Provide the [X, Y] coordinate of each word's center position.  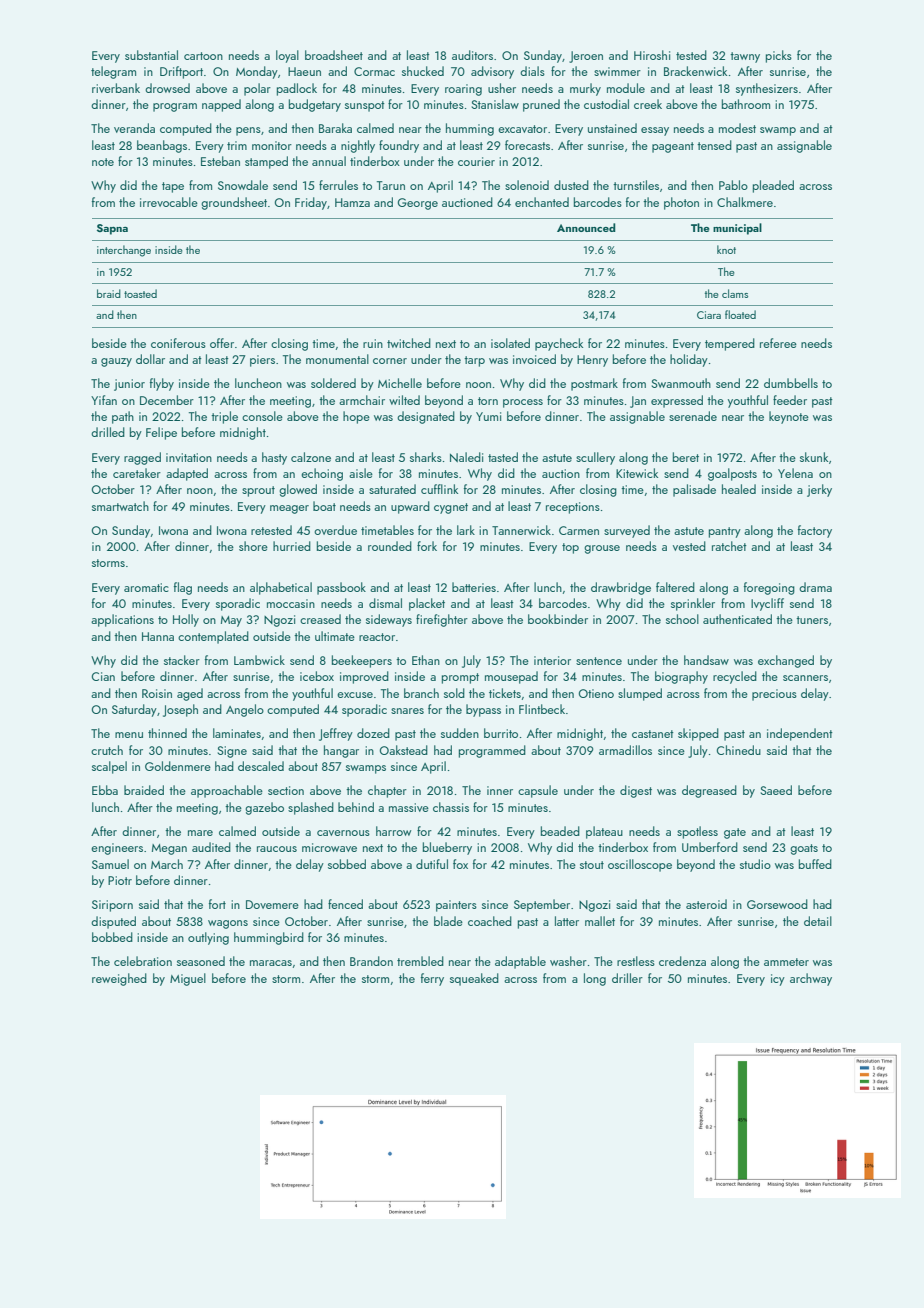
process [523, 403]
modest [737, 128]
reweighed [119, 979]
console [262, 416]
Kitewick [637, 473]
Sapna [112, 229]
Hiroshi [652, 55]
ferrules [338, 185]
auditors [472, 55]
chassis [451, 807]
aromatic [146, 587]
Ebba [105, 790]
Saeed [776, 790]
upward [410, 507]
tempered [730, 344]
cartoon [203, 56]
